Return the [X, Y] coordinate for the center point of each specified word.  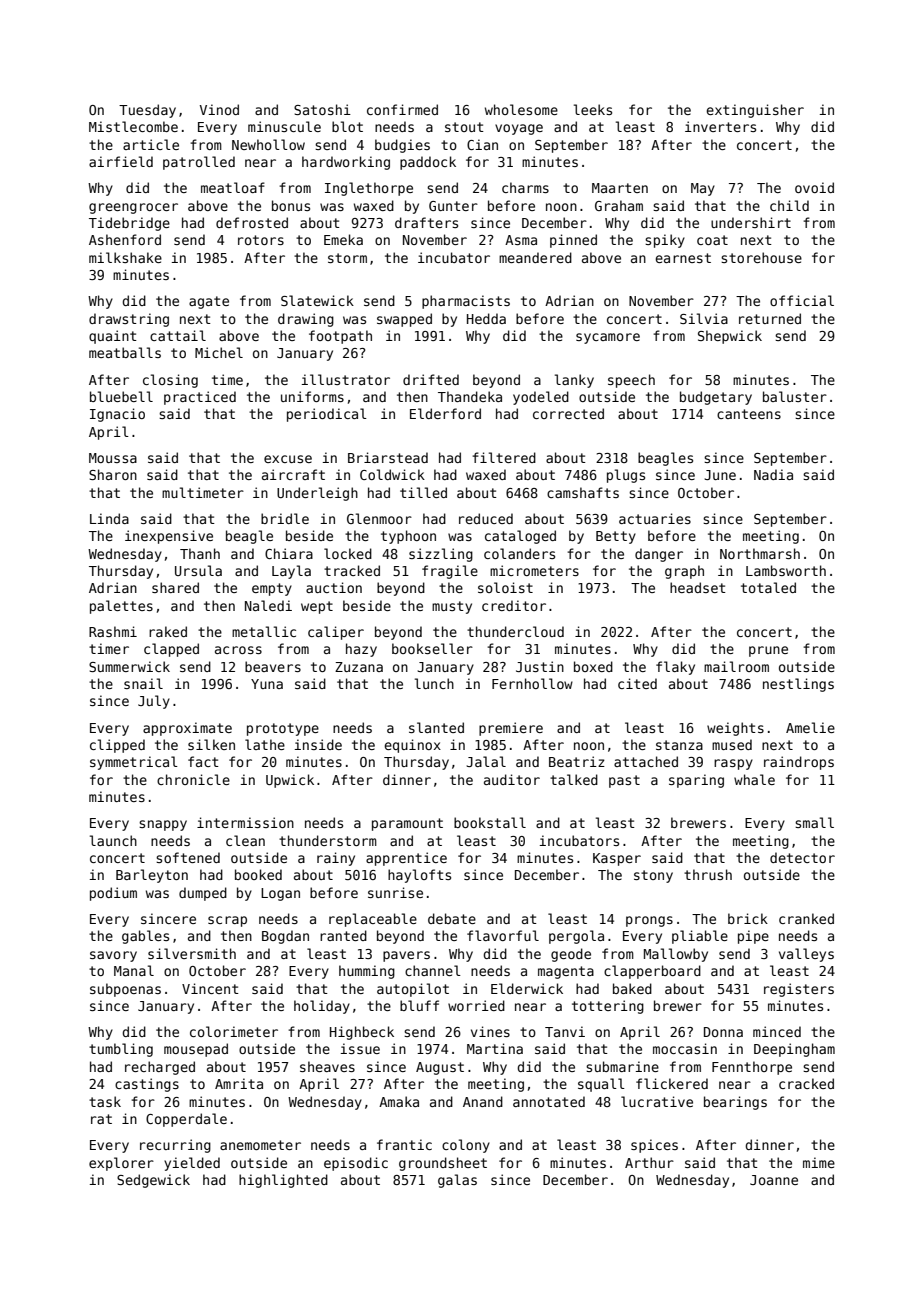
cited [637, 683]
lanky [574, 381]
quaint [113, 337]
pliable [700, 937]
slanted [436, 727]
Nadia [773, 474]
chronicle [193, 779]
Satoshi [322, 109]
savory [113, 956]
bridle [285, 518]
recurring [175, 1146]
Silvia [704, 318]
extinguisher [755, 111]
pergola [576, 937]
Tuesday [147, 111]
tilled [423, 492]
